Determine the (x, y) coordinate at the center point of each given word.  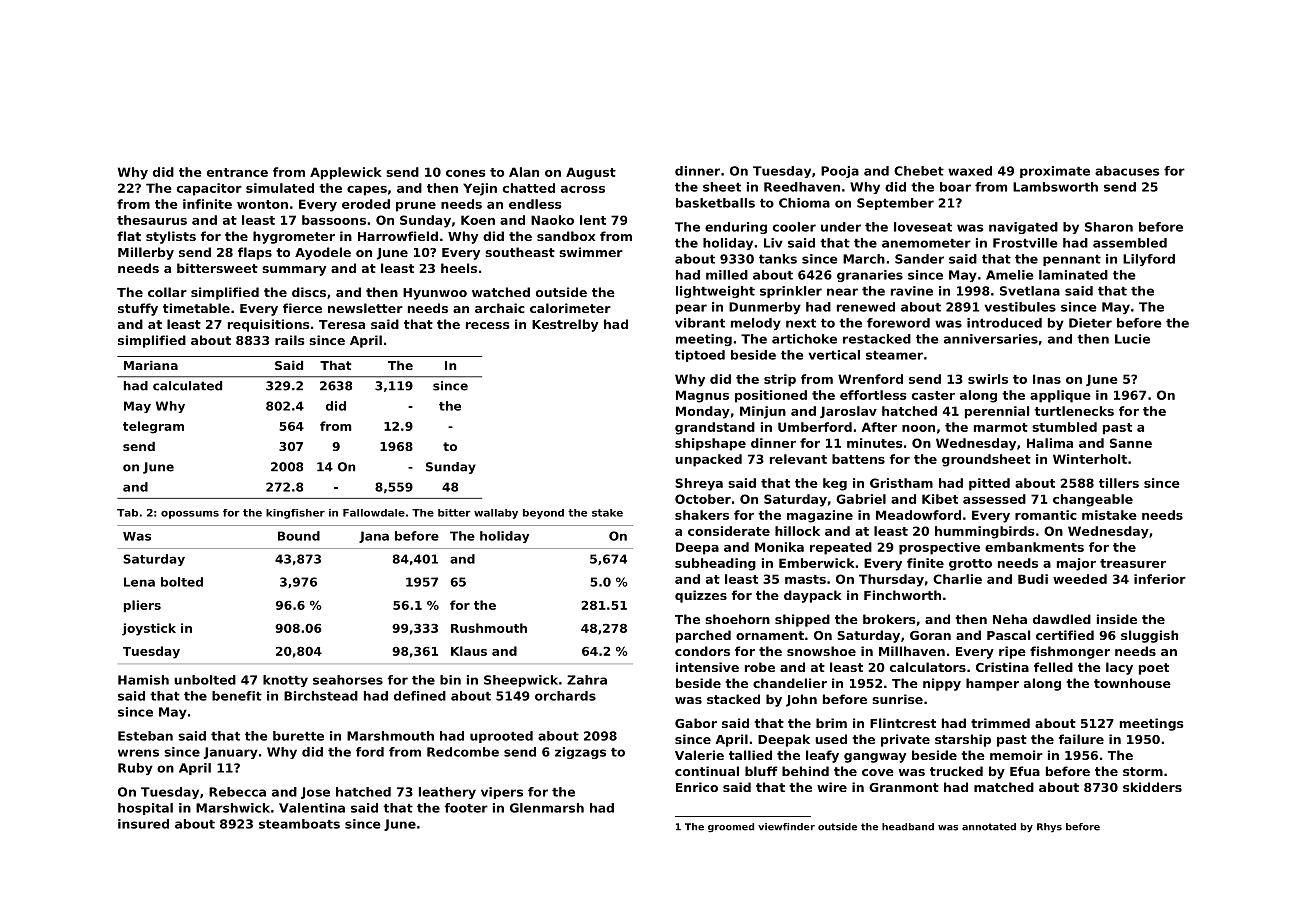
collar (167, 292)
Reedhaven (802, 187)
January (231, 753)
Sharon (1109, 227)
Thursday (891, 580)
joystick (149, 629)
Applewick (346, 173)
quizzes (701, 596)
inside (1117, 619)
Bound (299, 536)
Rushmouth (489, 628)
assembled (1130, 243)
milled (727, 275)
